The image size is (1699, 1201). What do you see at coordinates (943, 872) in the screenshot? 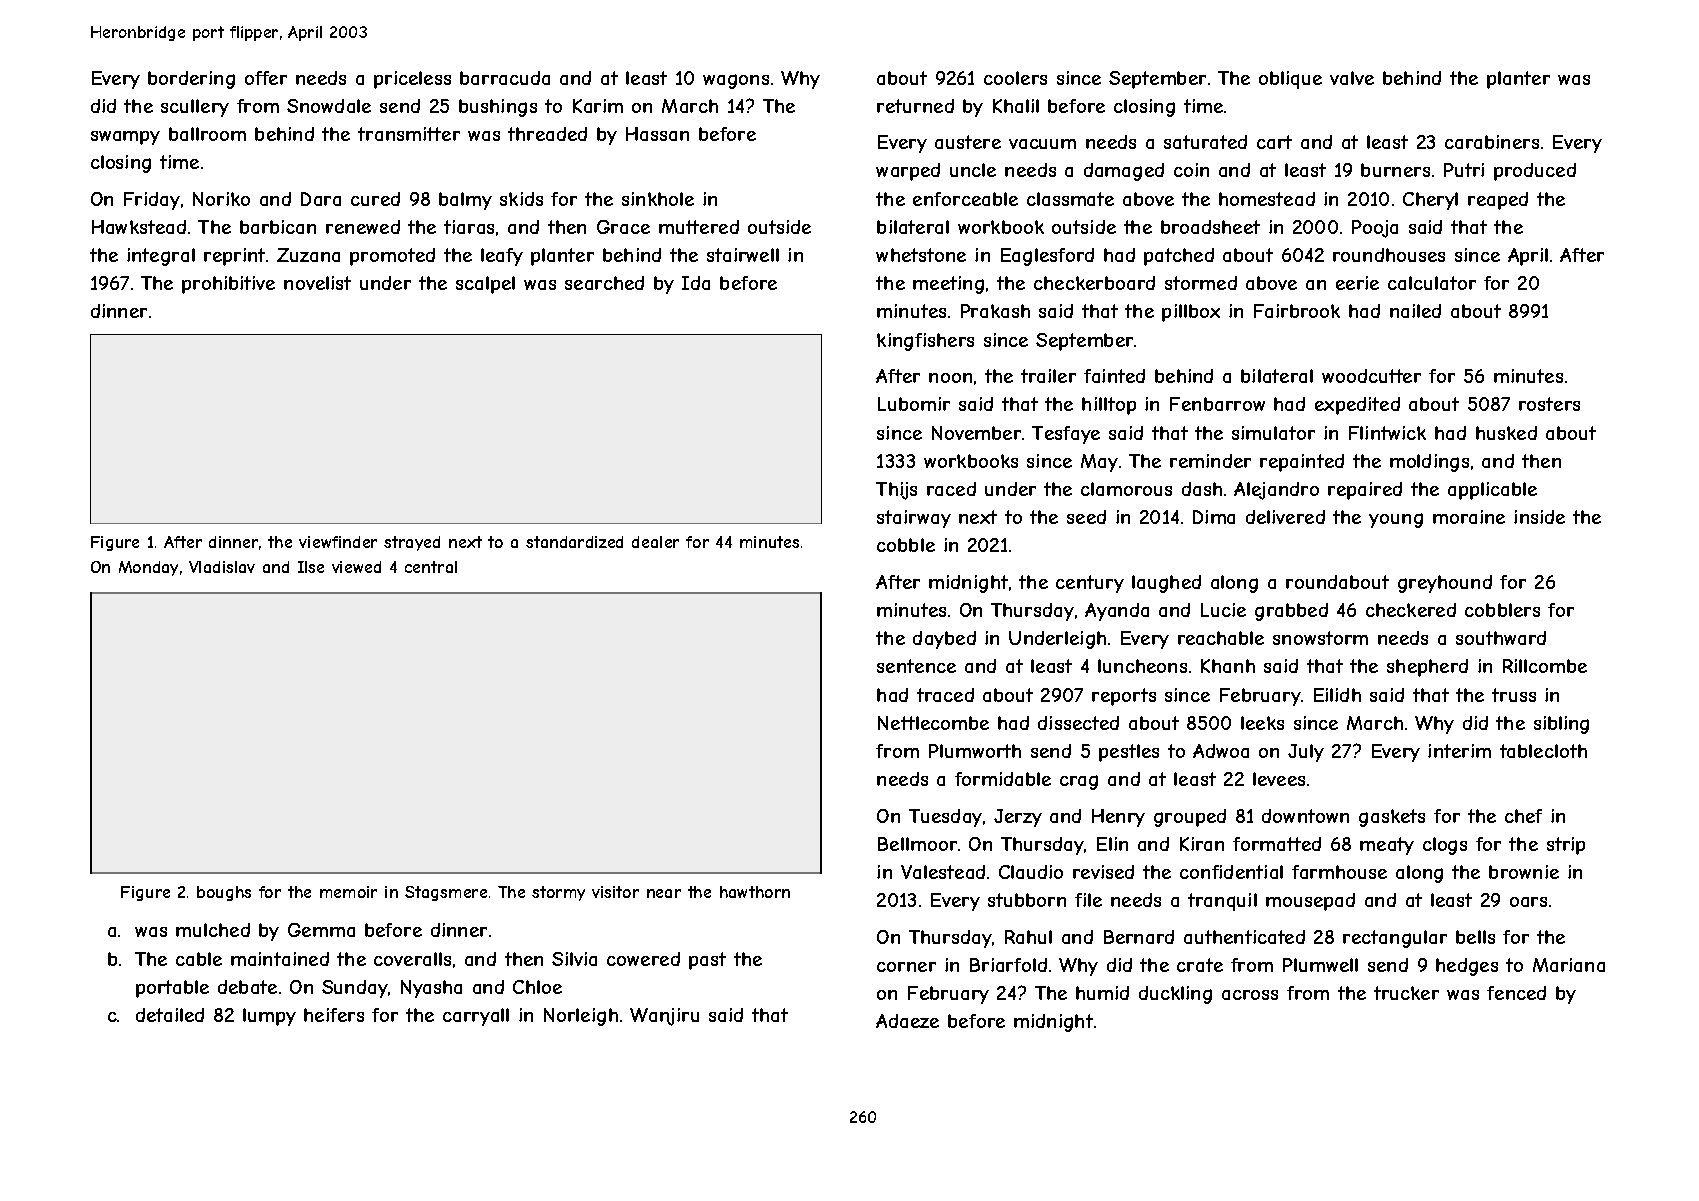
I see `Valestead` at bounding box center [943, 872].
